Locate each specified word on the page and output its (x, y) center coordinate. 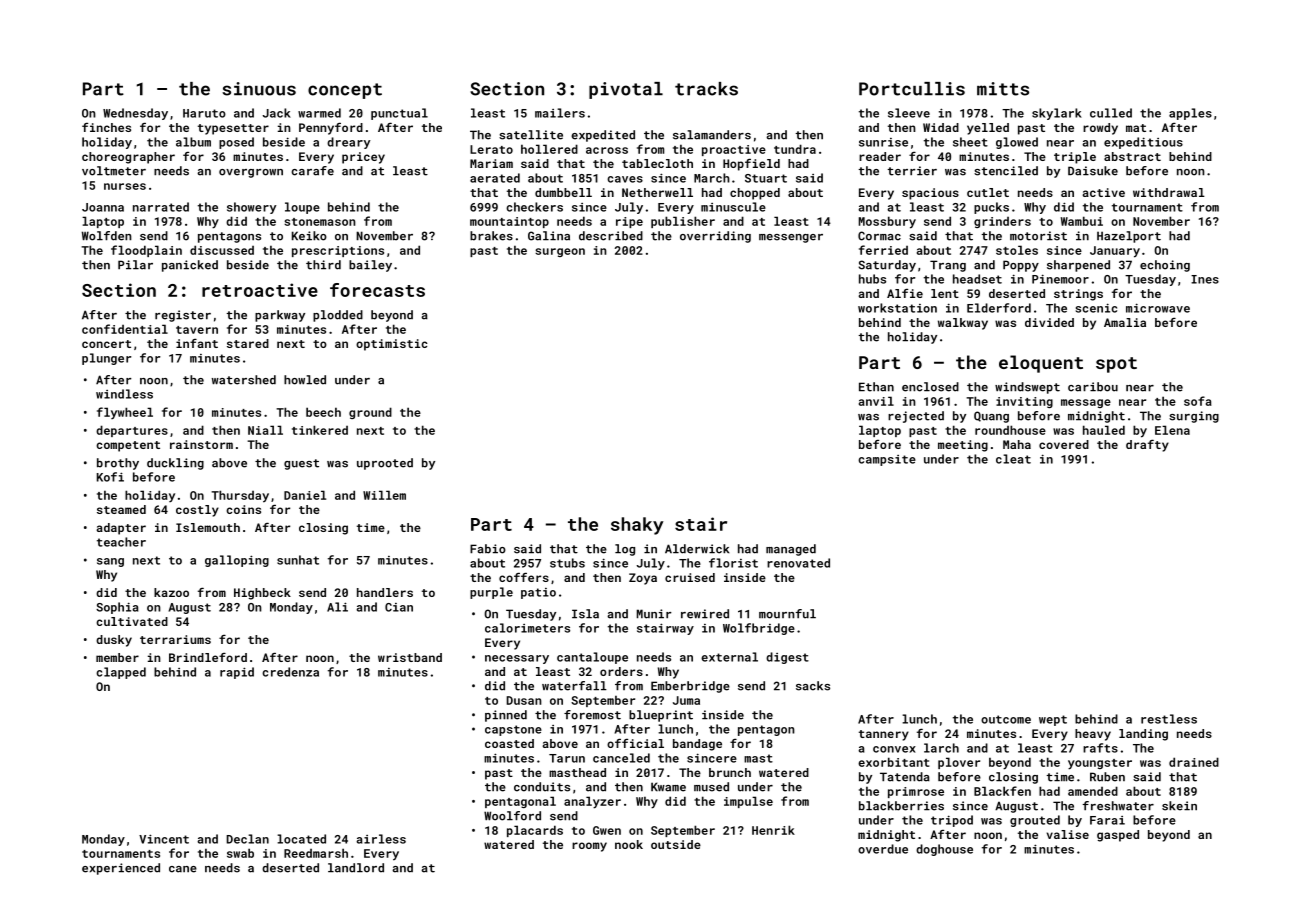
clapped (121, 673)
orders (621, 671)
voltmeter (114, 171)
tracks (706, 89)
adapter (121, 529)
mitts (1003, 89)
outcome (1006, 719)
